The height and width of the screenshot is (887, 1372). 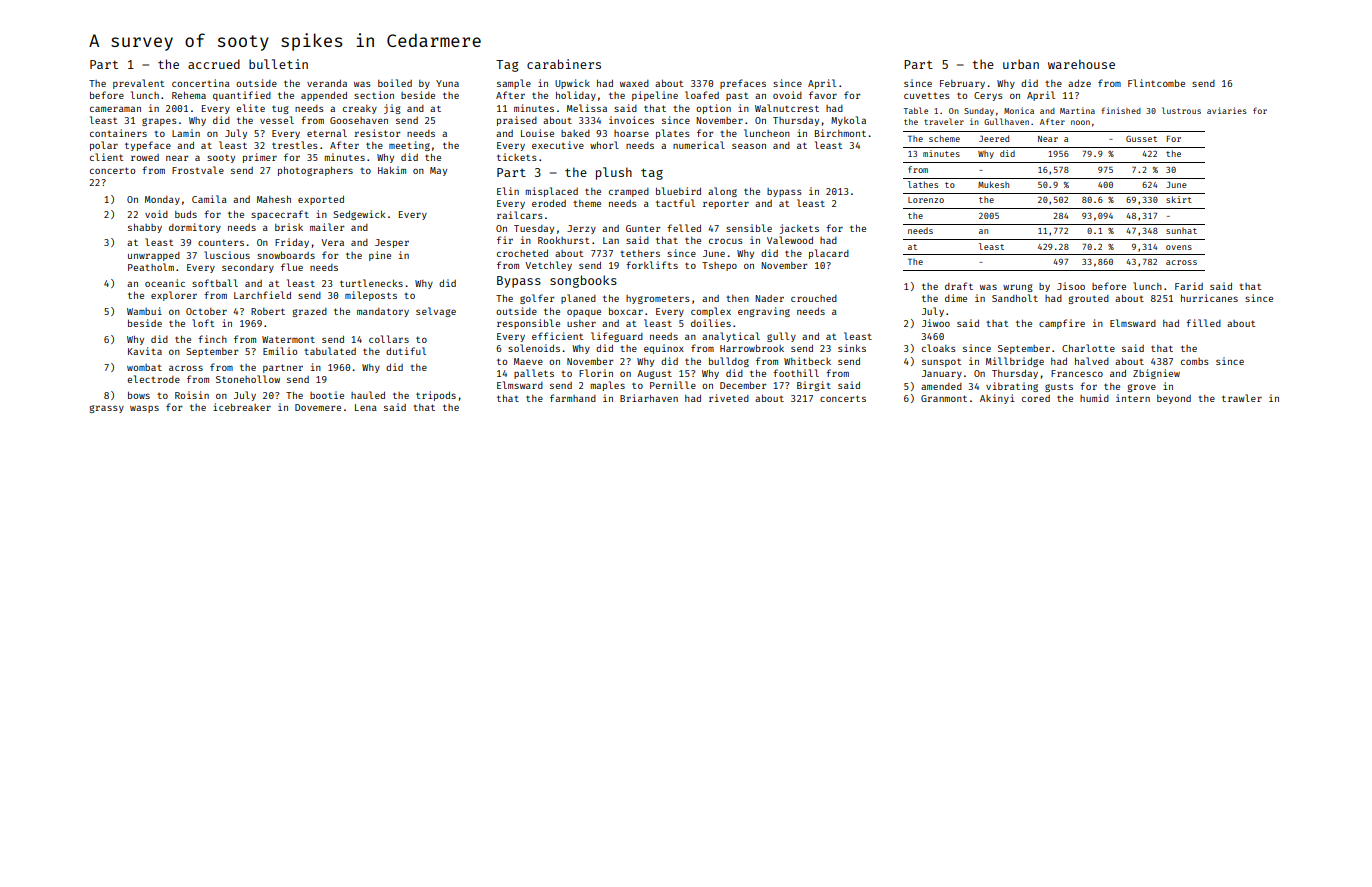 I want to click on icebreaker, so click(x=242, y=407).
